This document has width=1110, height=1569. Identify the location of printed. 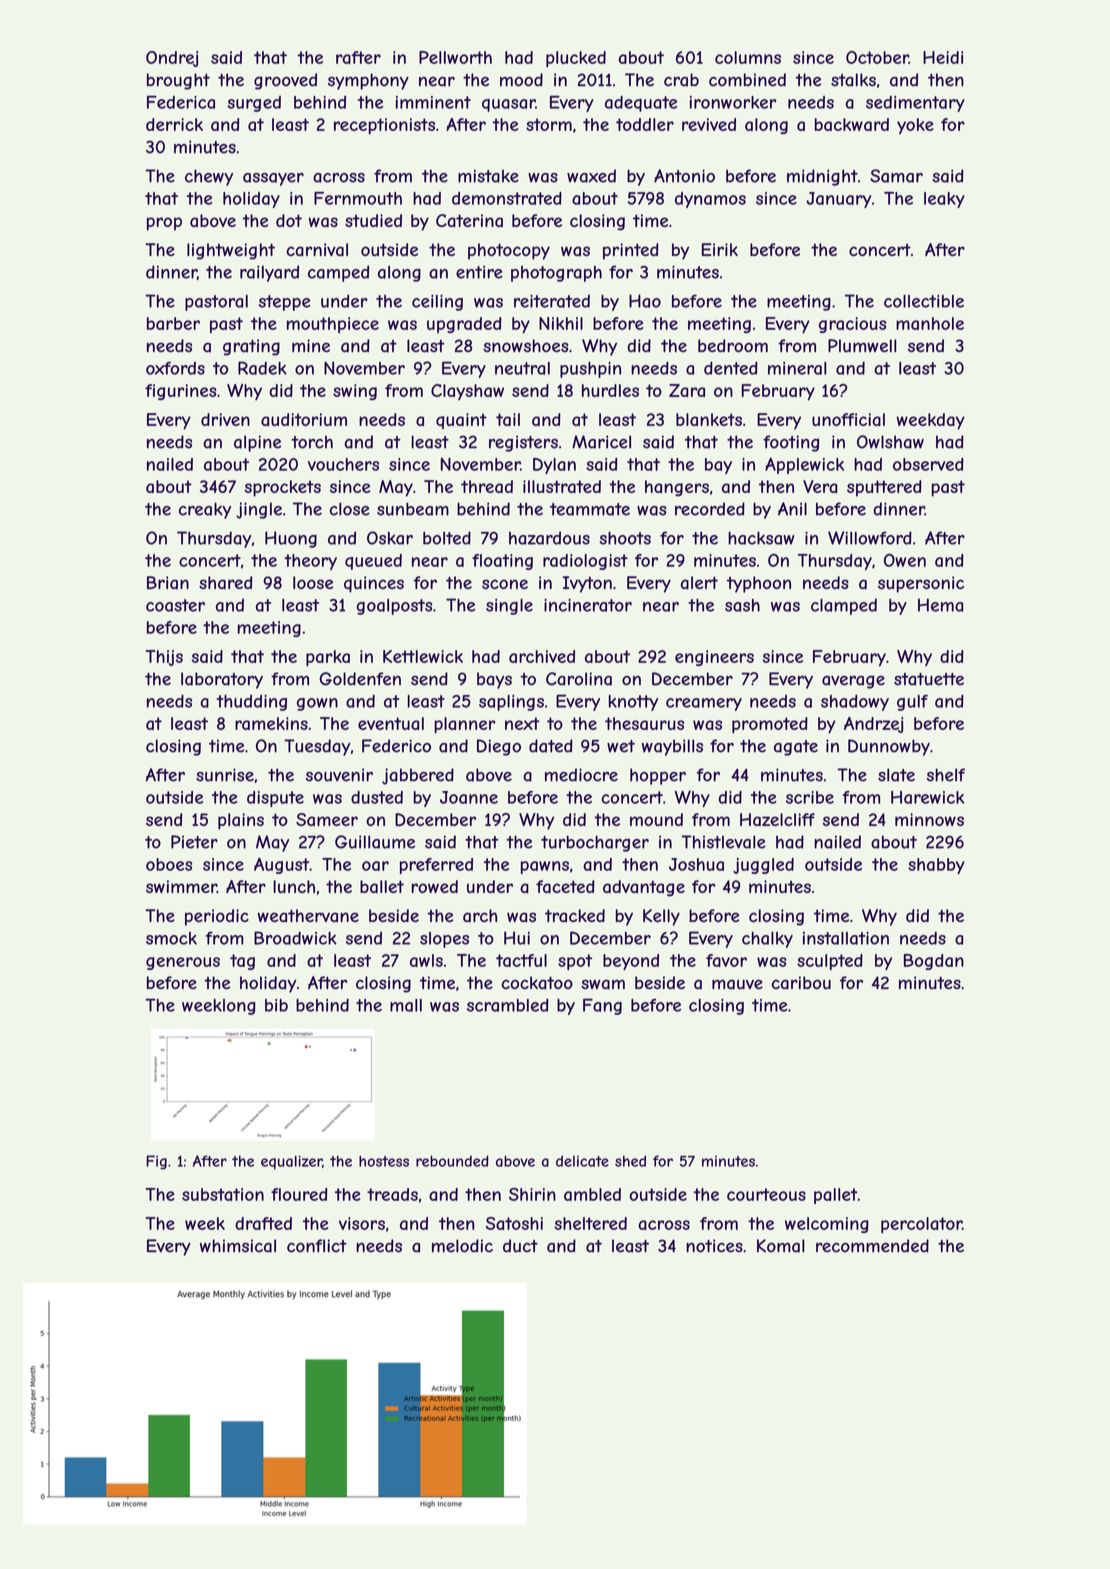
(631, 251).
